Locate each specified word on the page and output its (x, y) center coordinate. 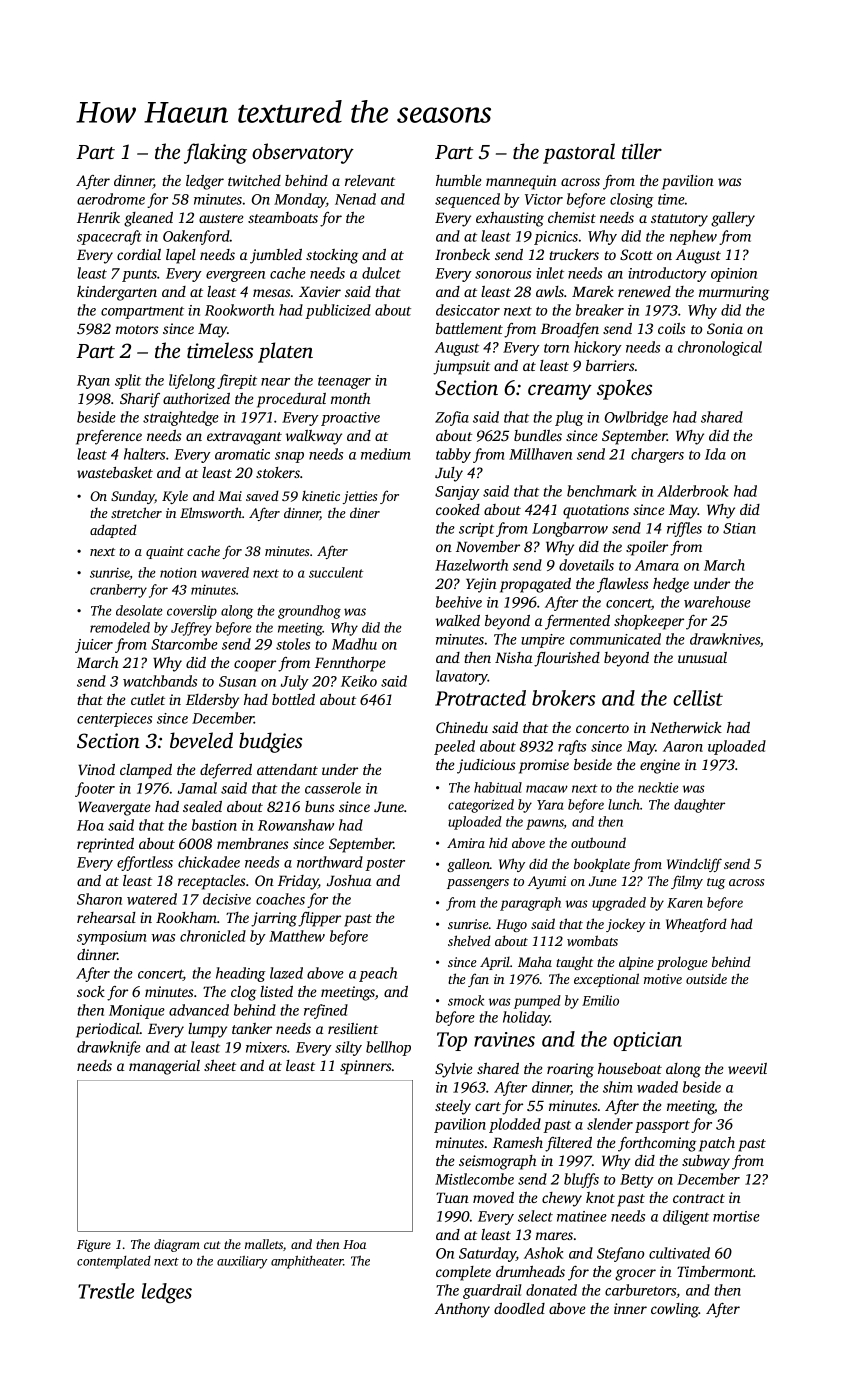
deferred (226, 771)
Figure (94, 1246)
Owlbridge (636, 418)
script (476, 530)
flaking (215, 153)
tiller (642, 151)
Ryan (93, 382)
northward (330, 862)
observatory (303, 153)
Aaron (683, 746)
